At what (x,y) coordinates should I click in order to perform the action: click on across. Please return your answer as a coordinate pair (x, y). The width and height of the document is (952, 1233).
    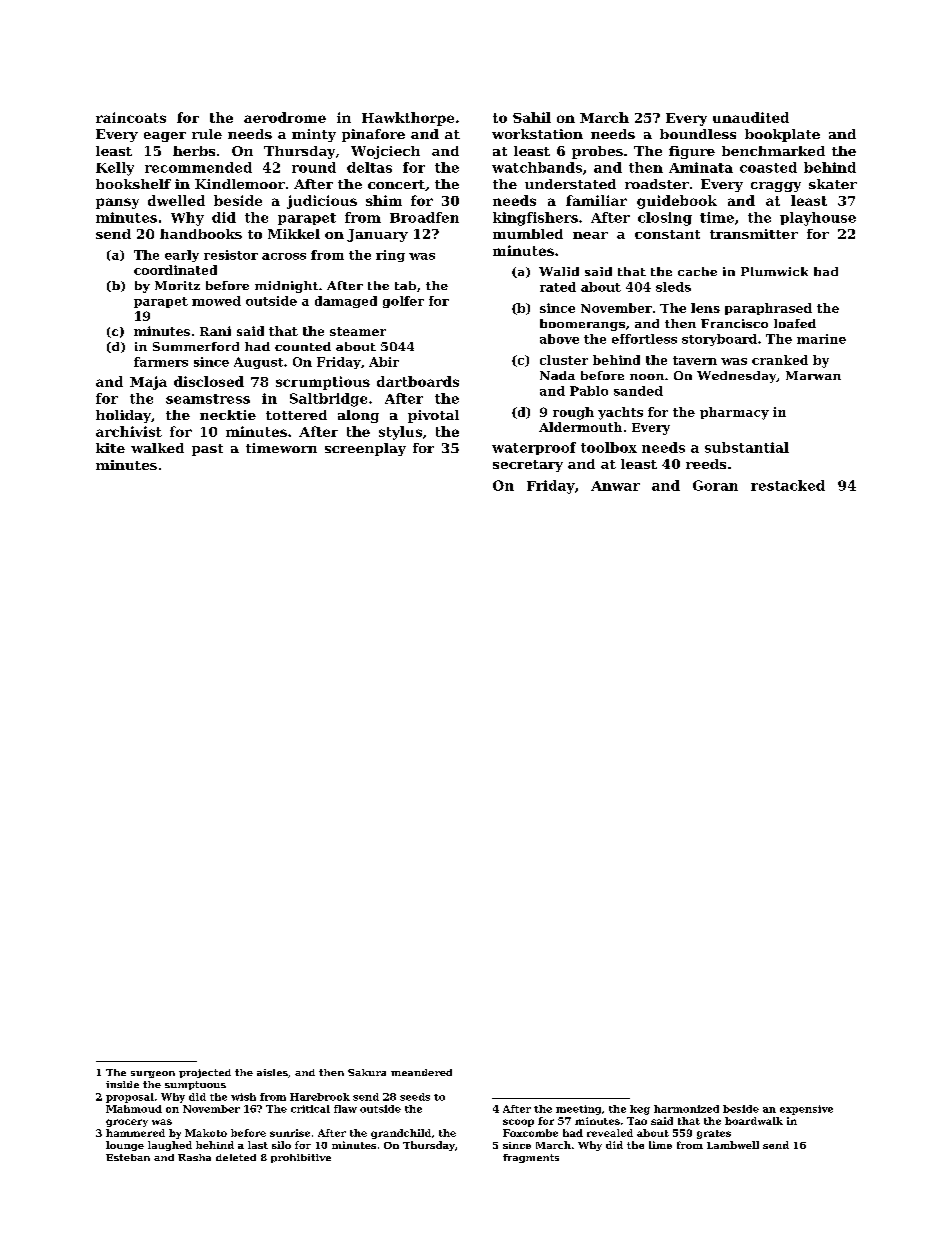
    Looking at the image, I should click on (284, 256).
